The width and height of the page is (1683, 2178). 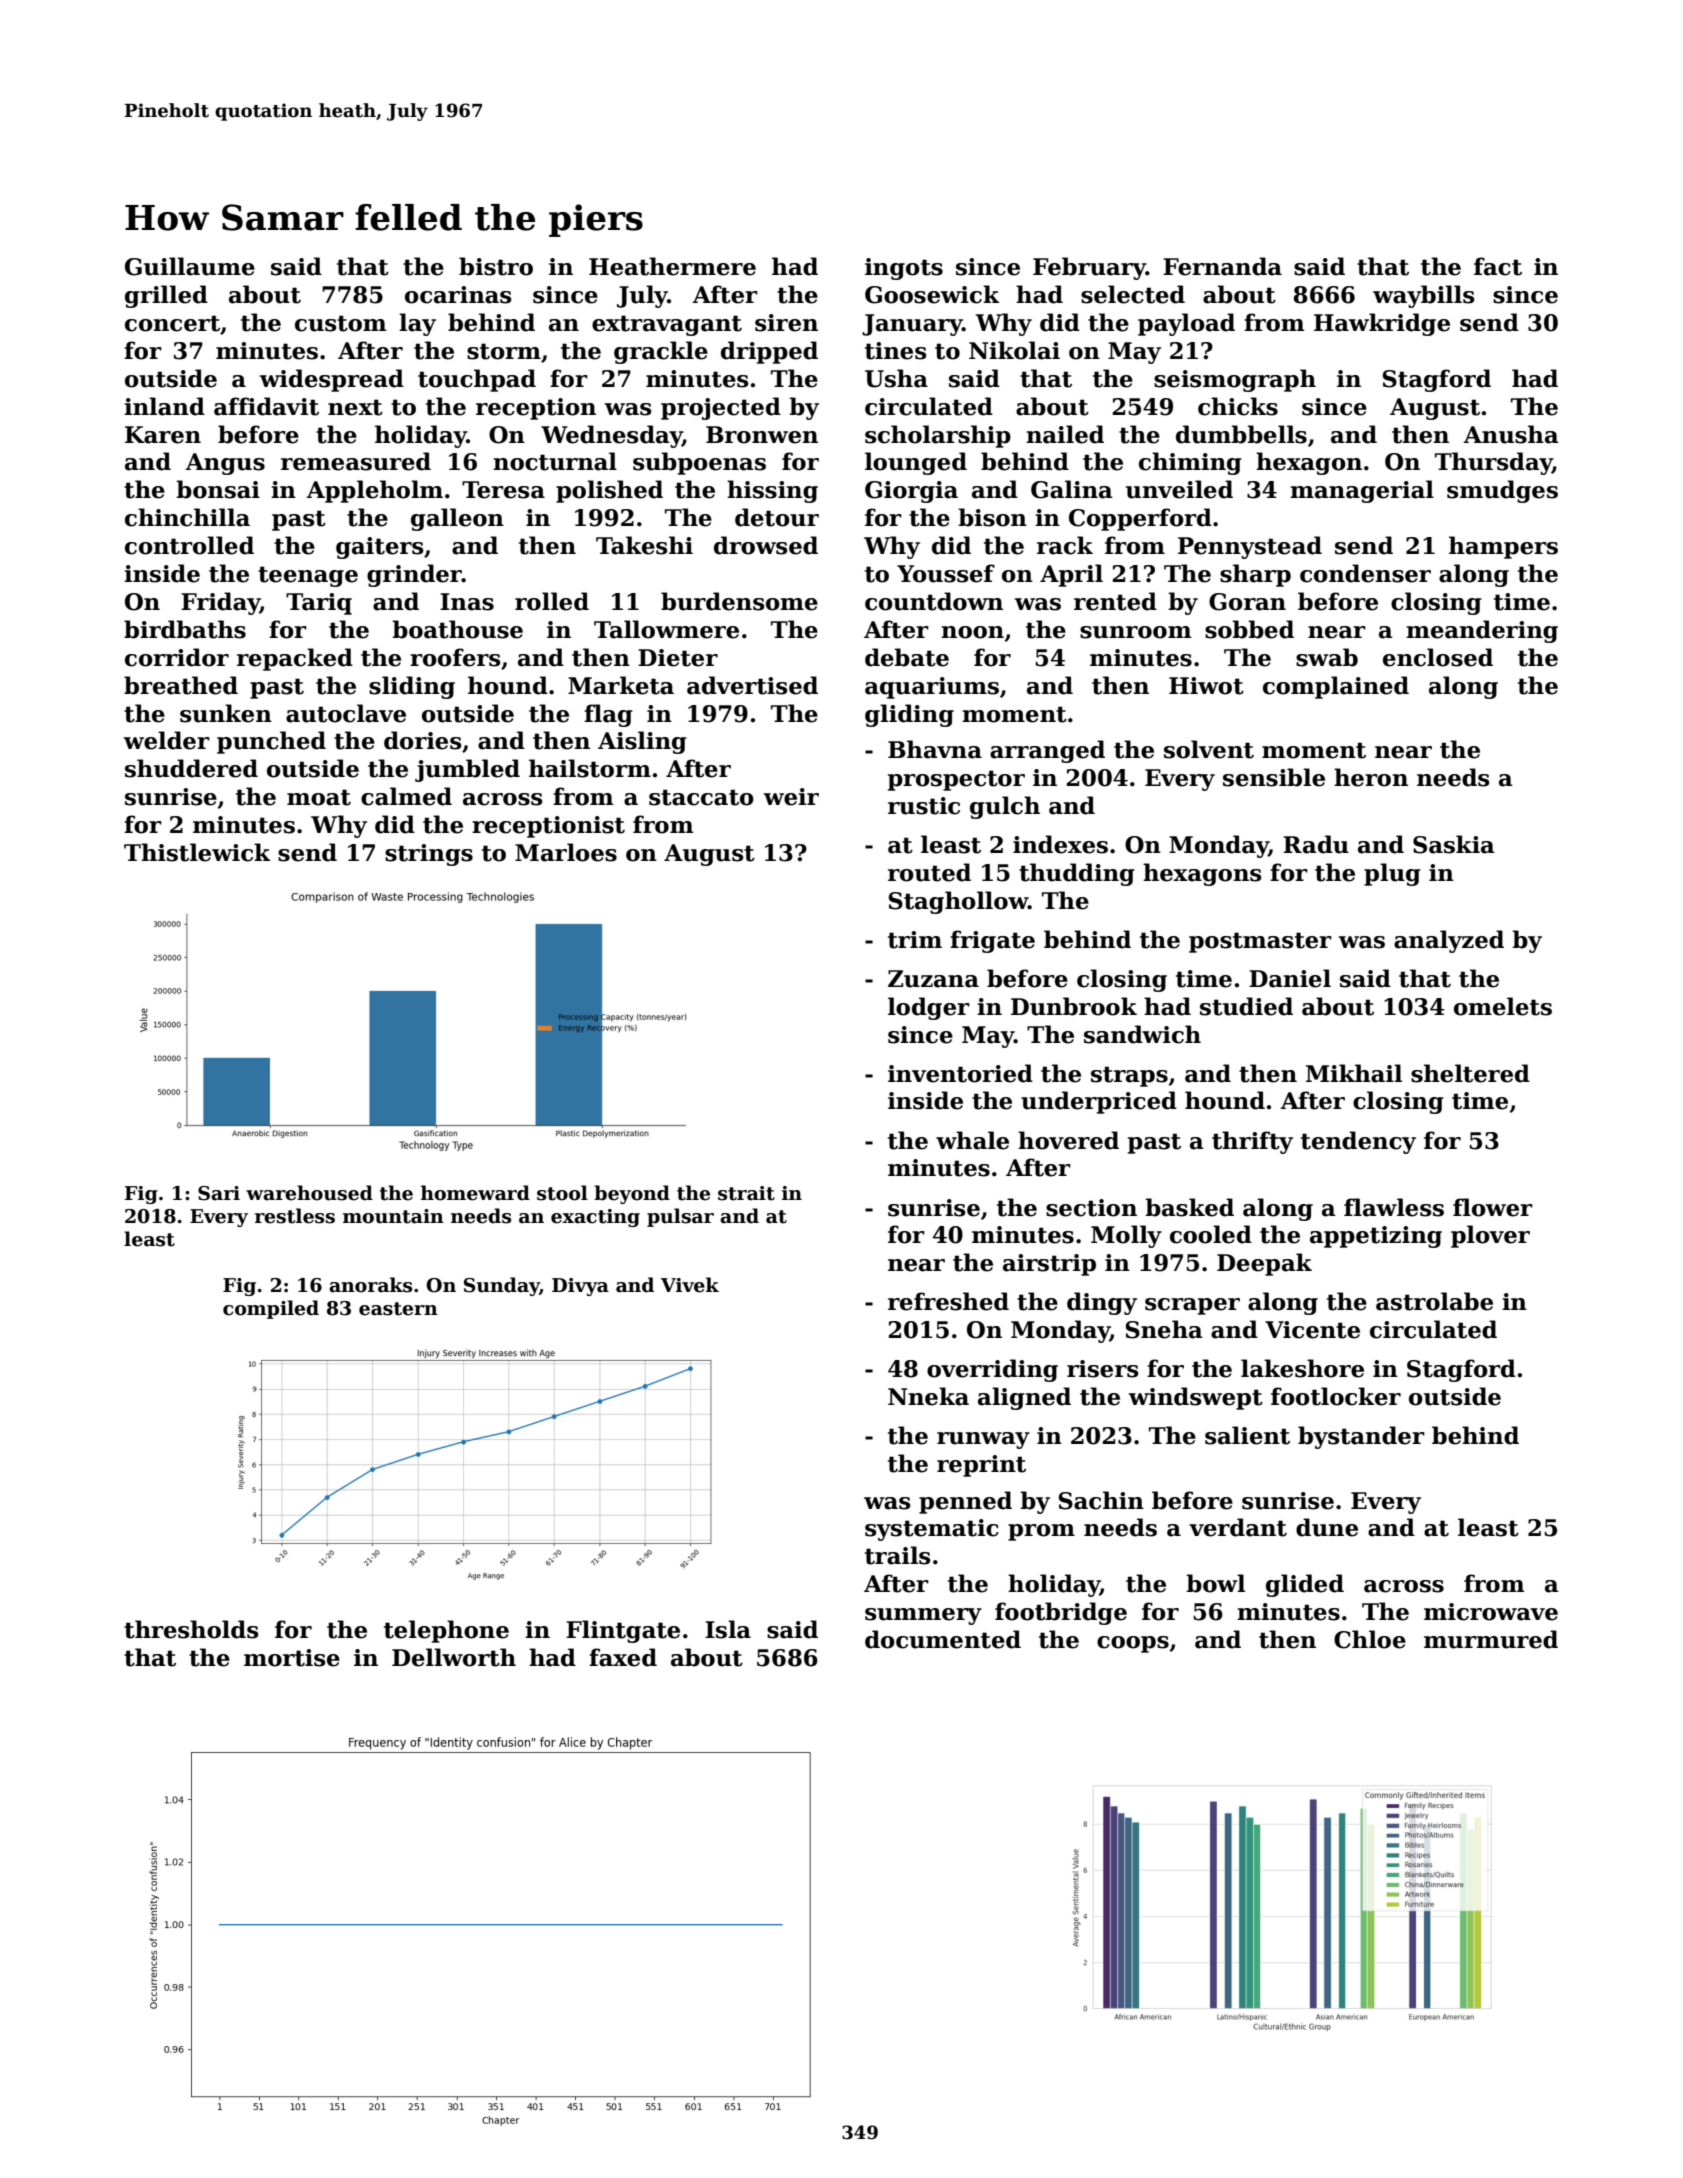 What do you see at coordinates (1222, 266) in the page?
I see `Fernanda` at bounding box center [1222, 266].
